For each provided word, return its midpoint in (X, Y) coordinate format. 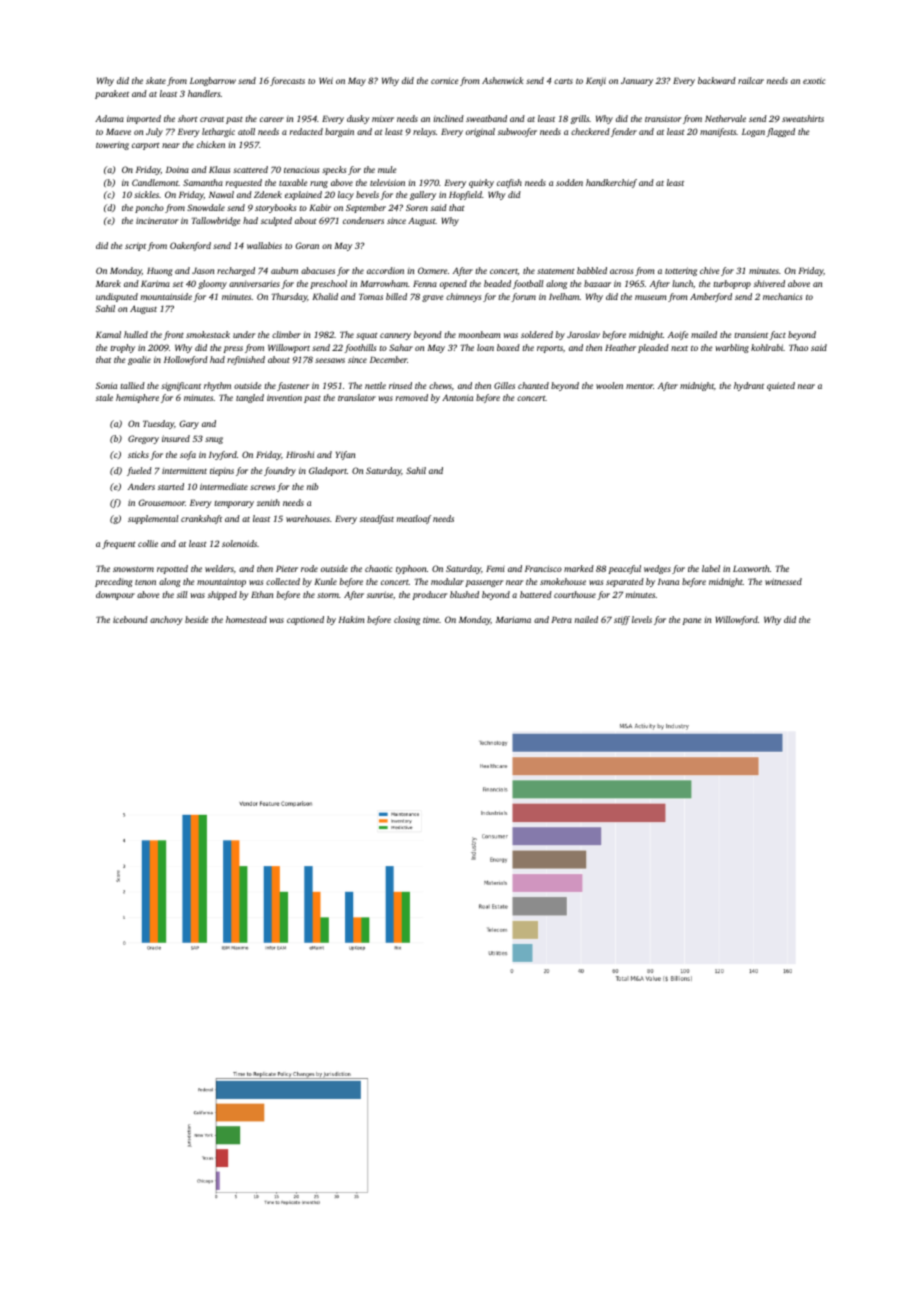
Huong (160, 271)
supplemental (153, 519)
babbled (592, 270)
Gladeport (328, 471)
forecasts (287, 81)
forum (523, 297)
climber (286, 334)
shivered (769, 283)
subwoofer (517, 132)
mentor (639, 386)
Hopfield (465, 195)
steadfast (377, 519)
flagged (780, 132)
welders (219, 568)
